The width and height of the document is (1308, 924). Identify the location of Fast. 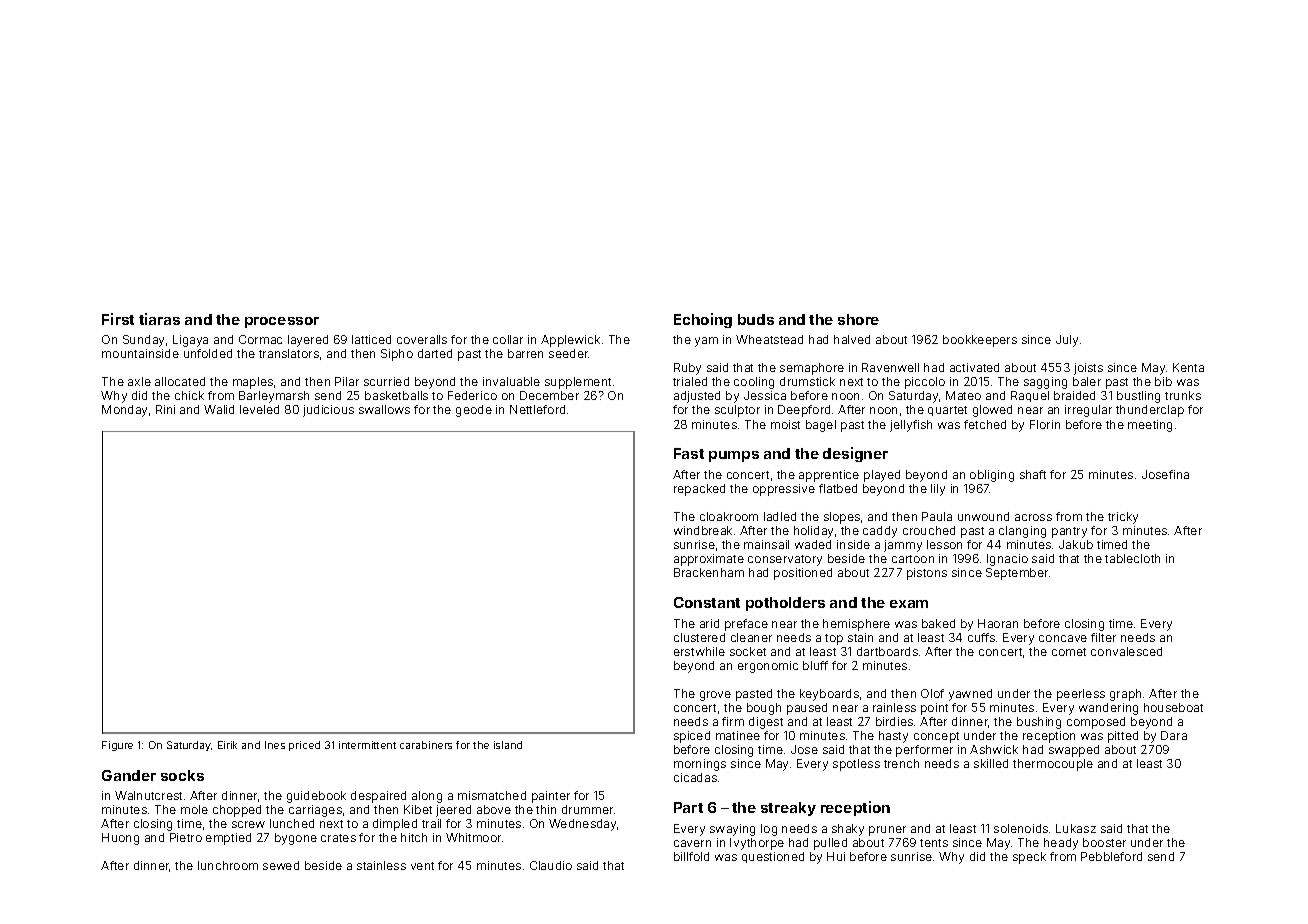
(689, 453).
